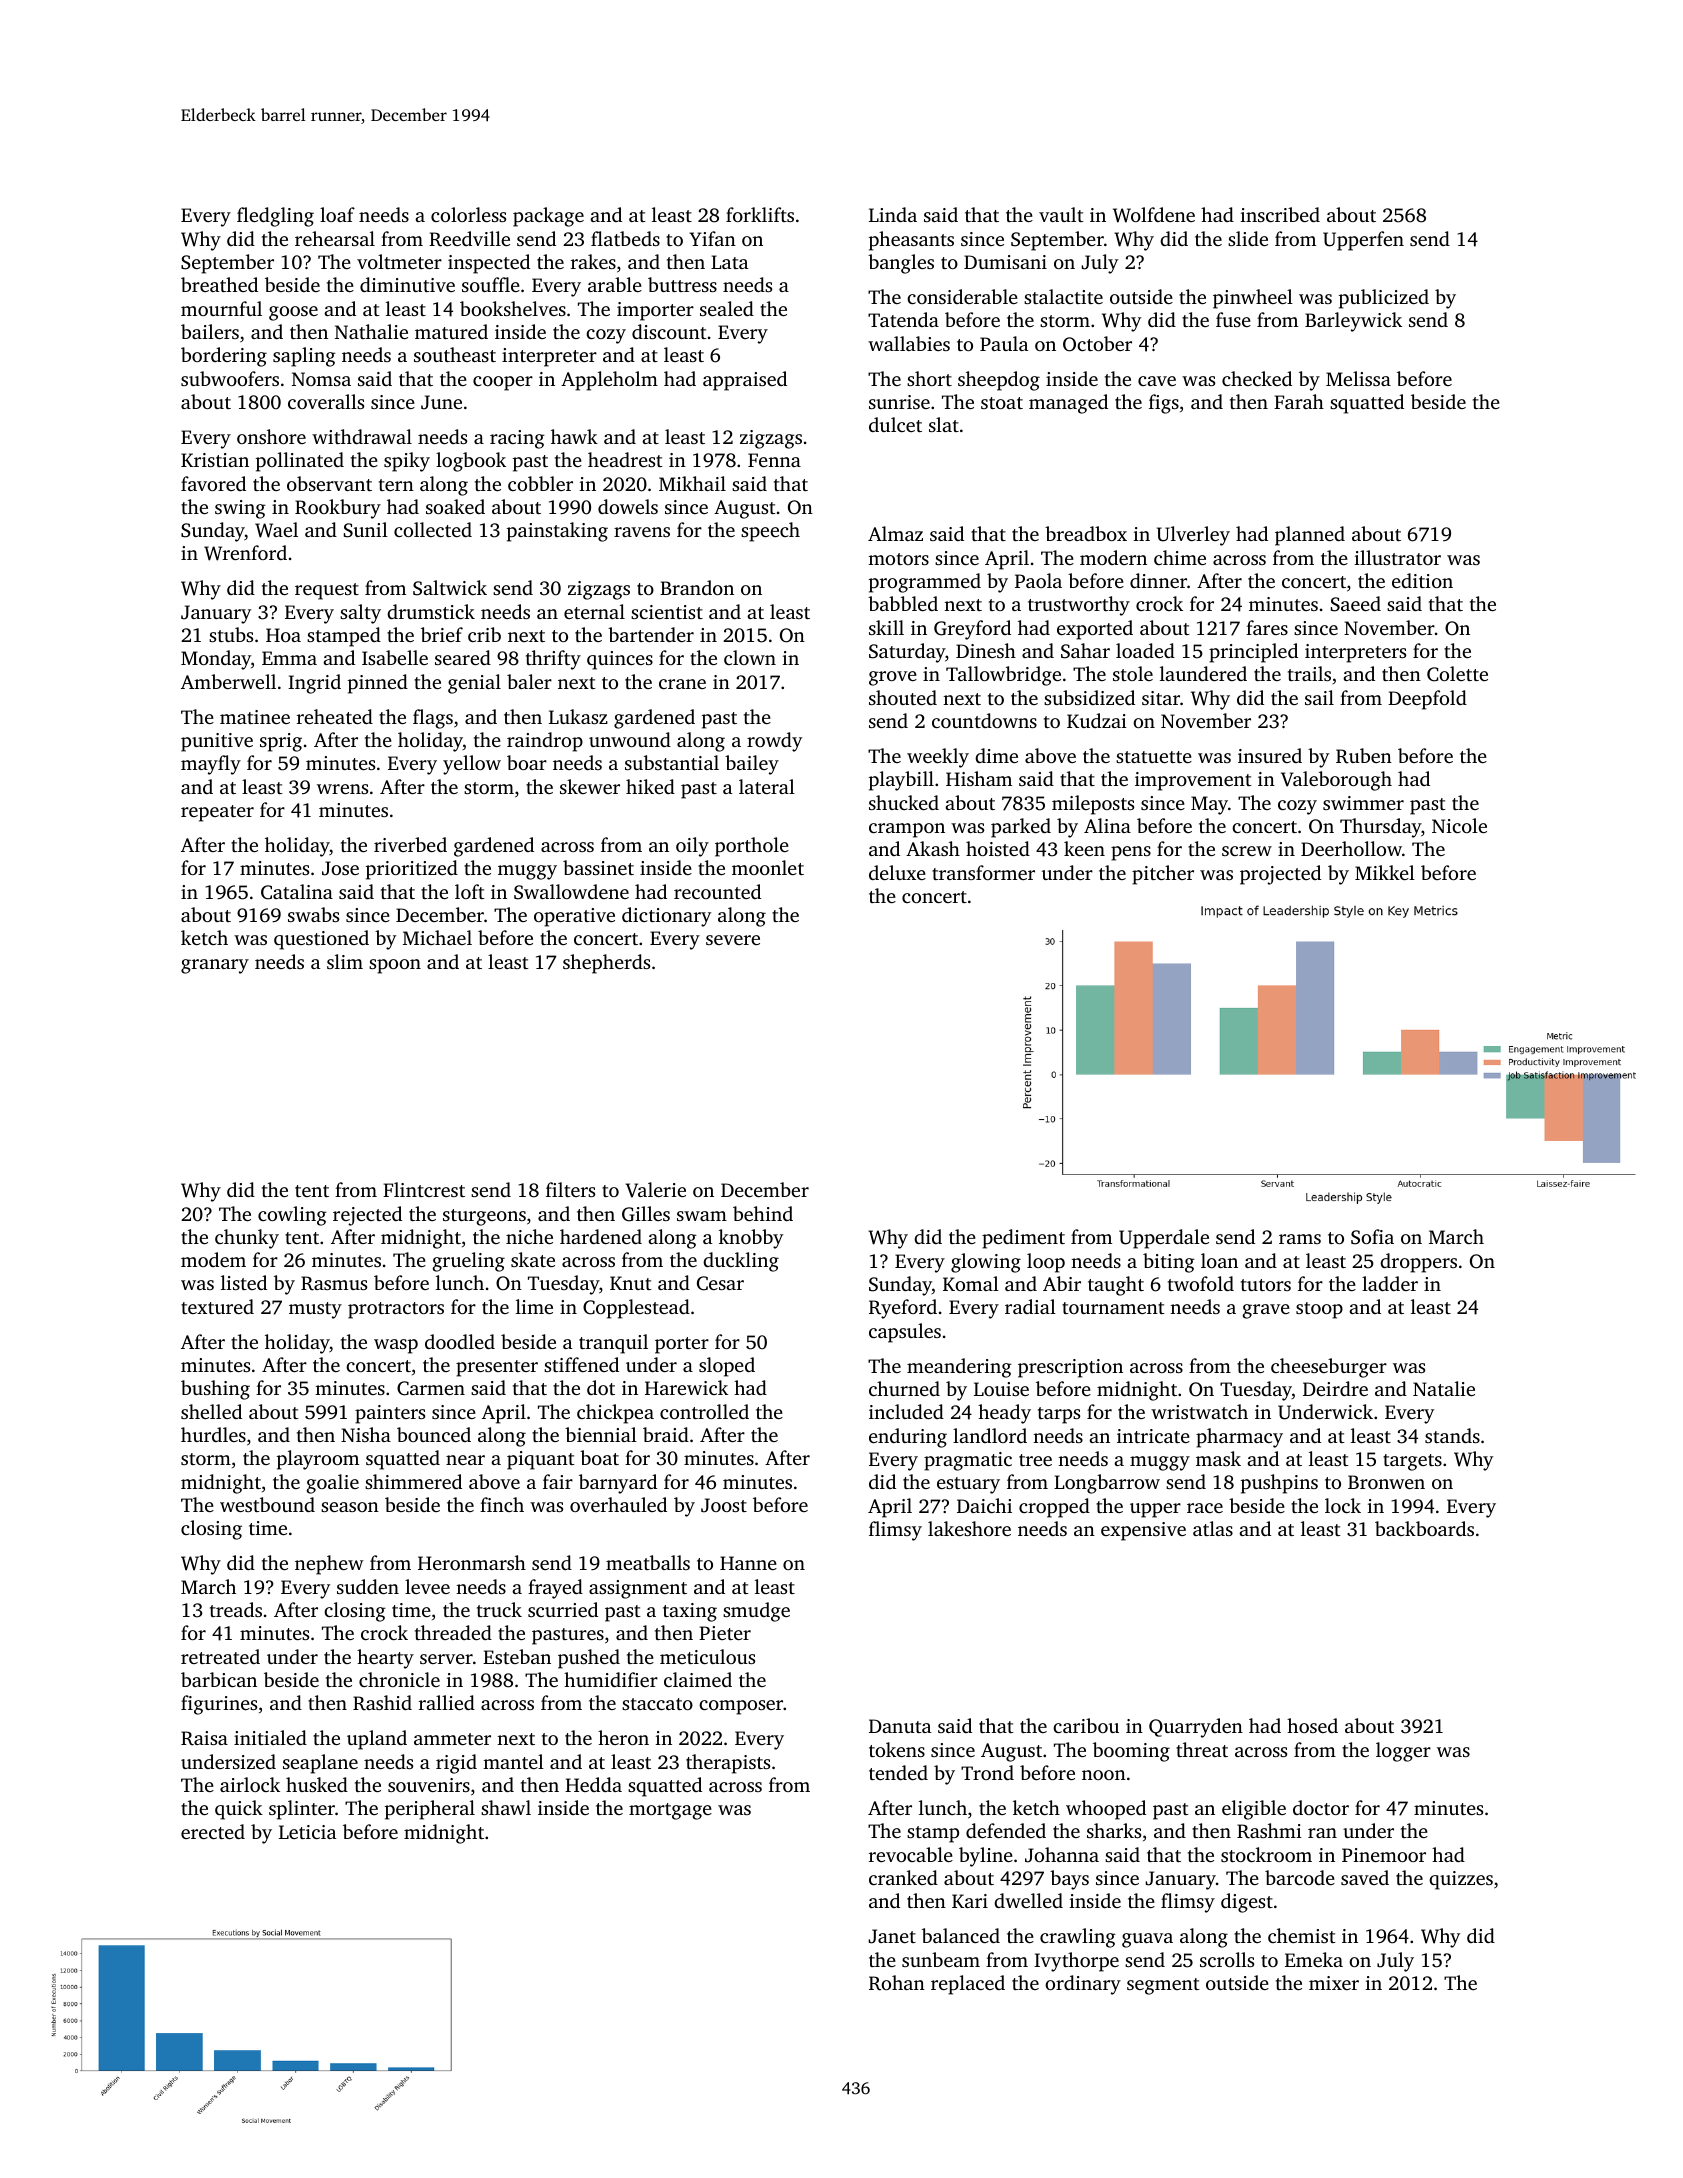 The width and height of the page is (1683, 2178). I want to click on publicized, so click(1384, 299).
